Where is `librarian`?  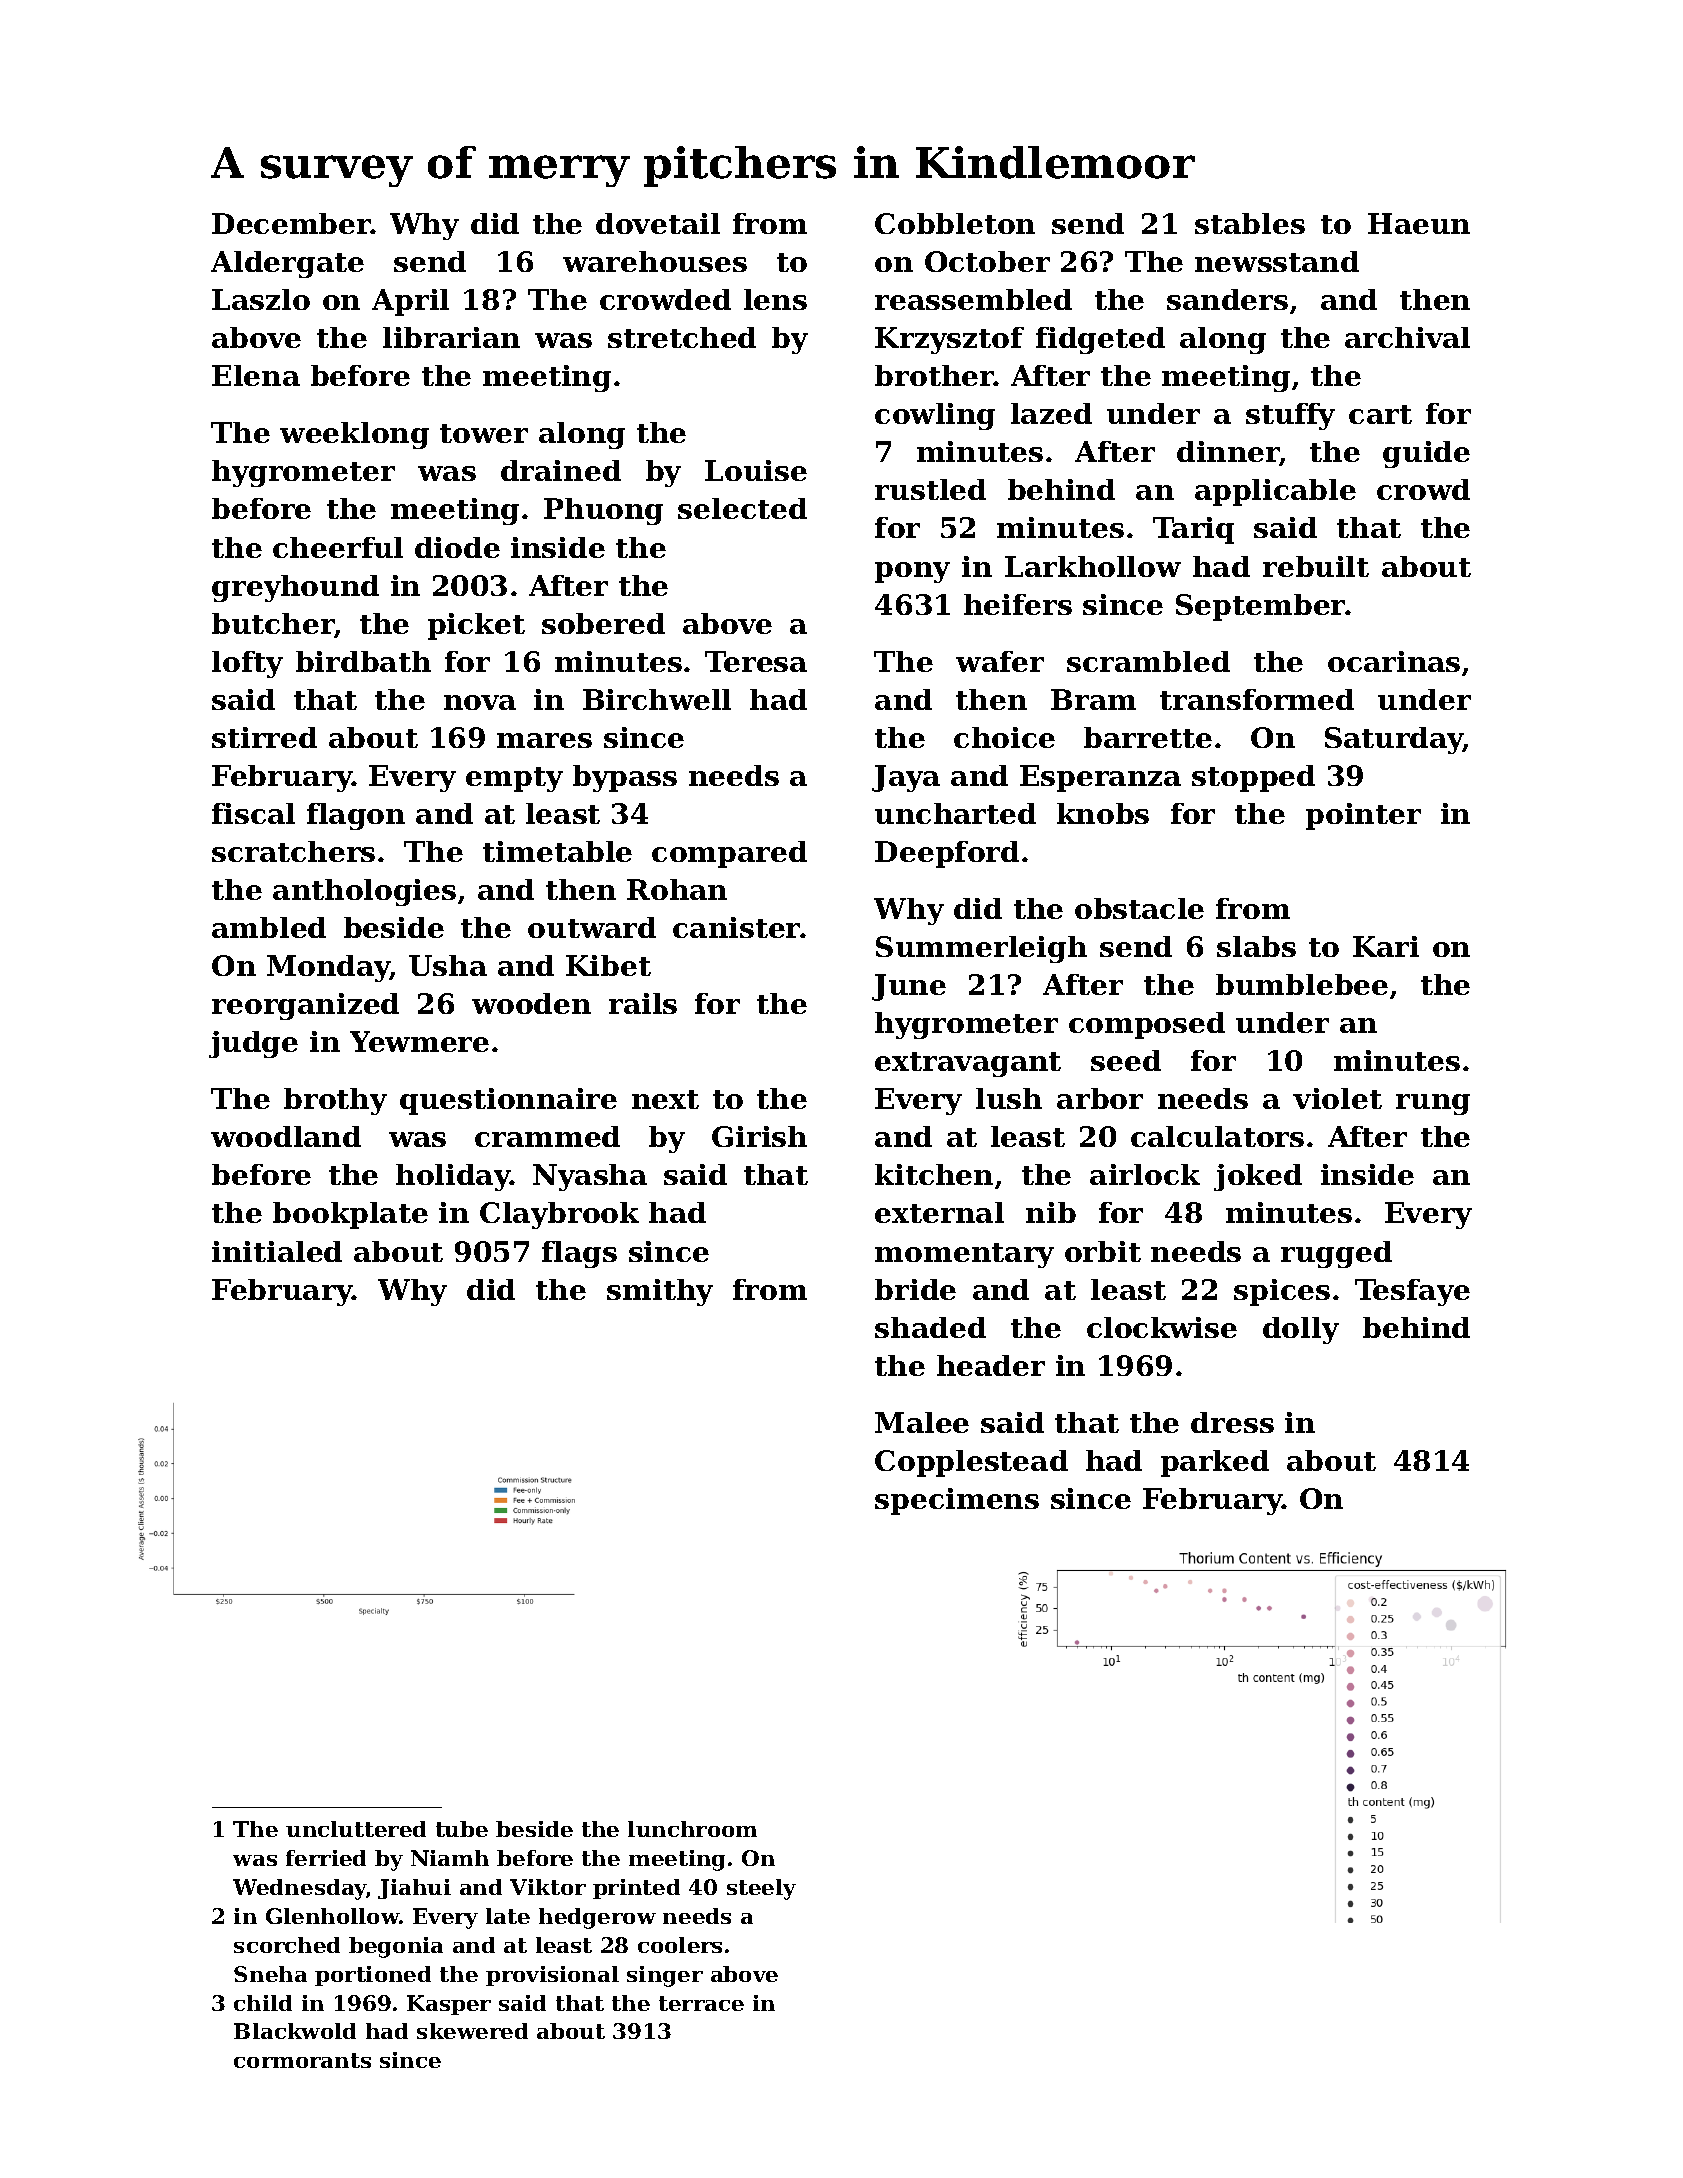 librarian is located at coordinates (451, 337).
